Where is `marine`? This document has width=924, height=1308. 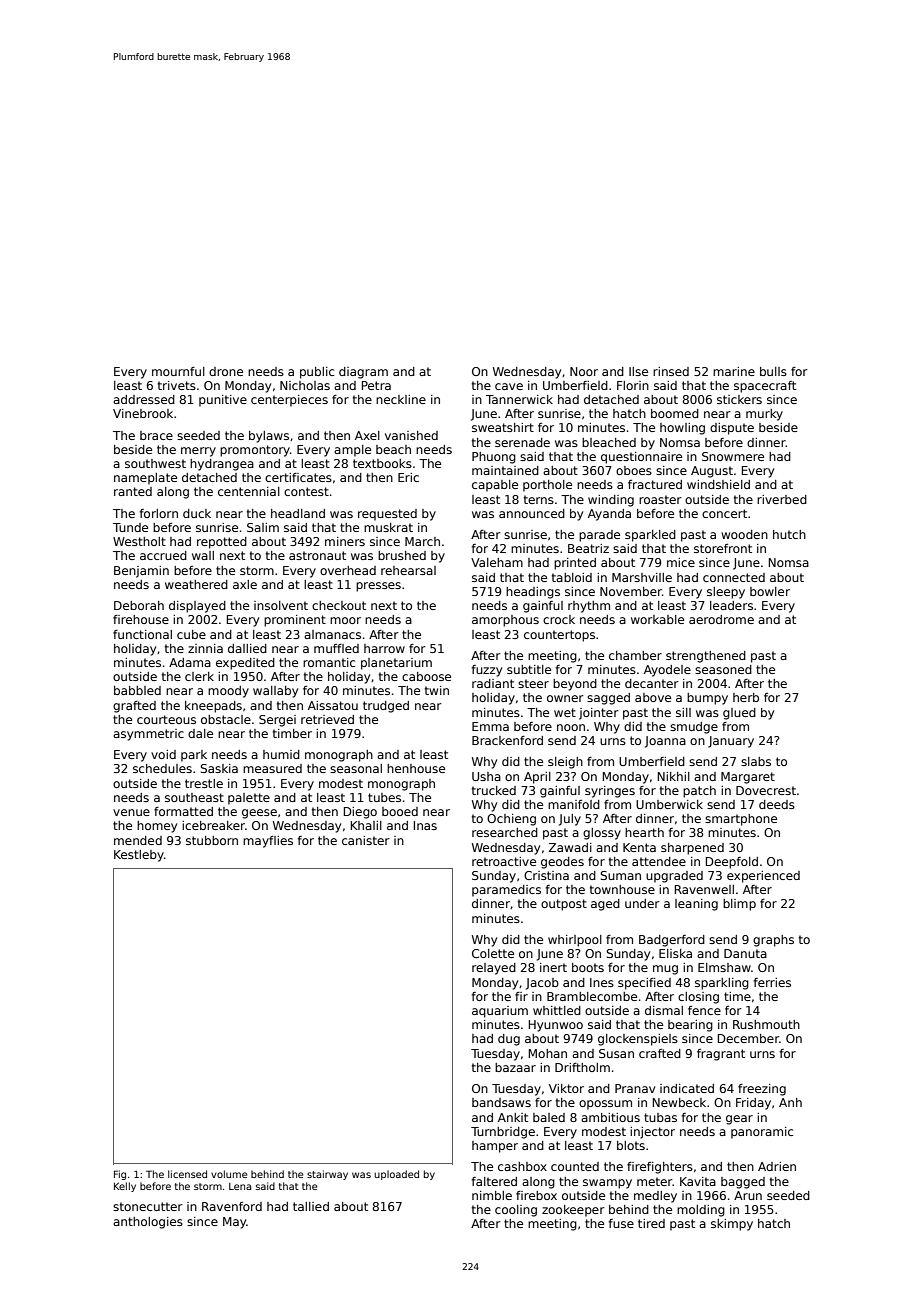 marine is located at coordinates (734, 371).
